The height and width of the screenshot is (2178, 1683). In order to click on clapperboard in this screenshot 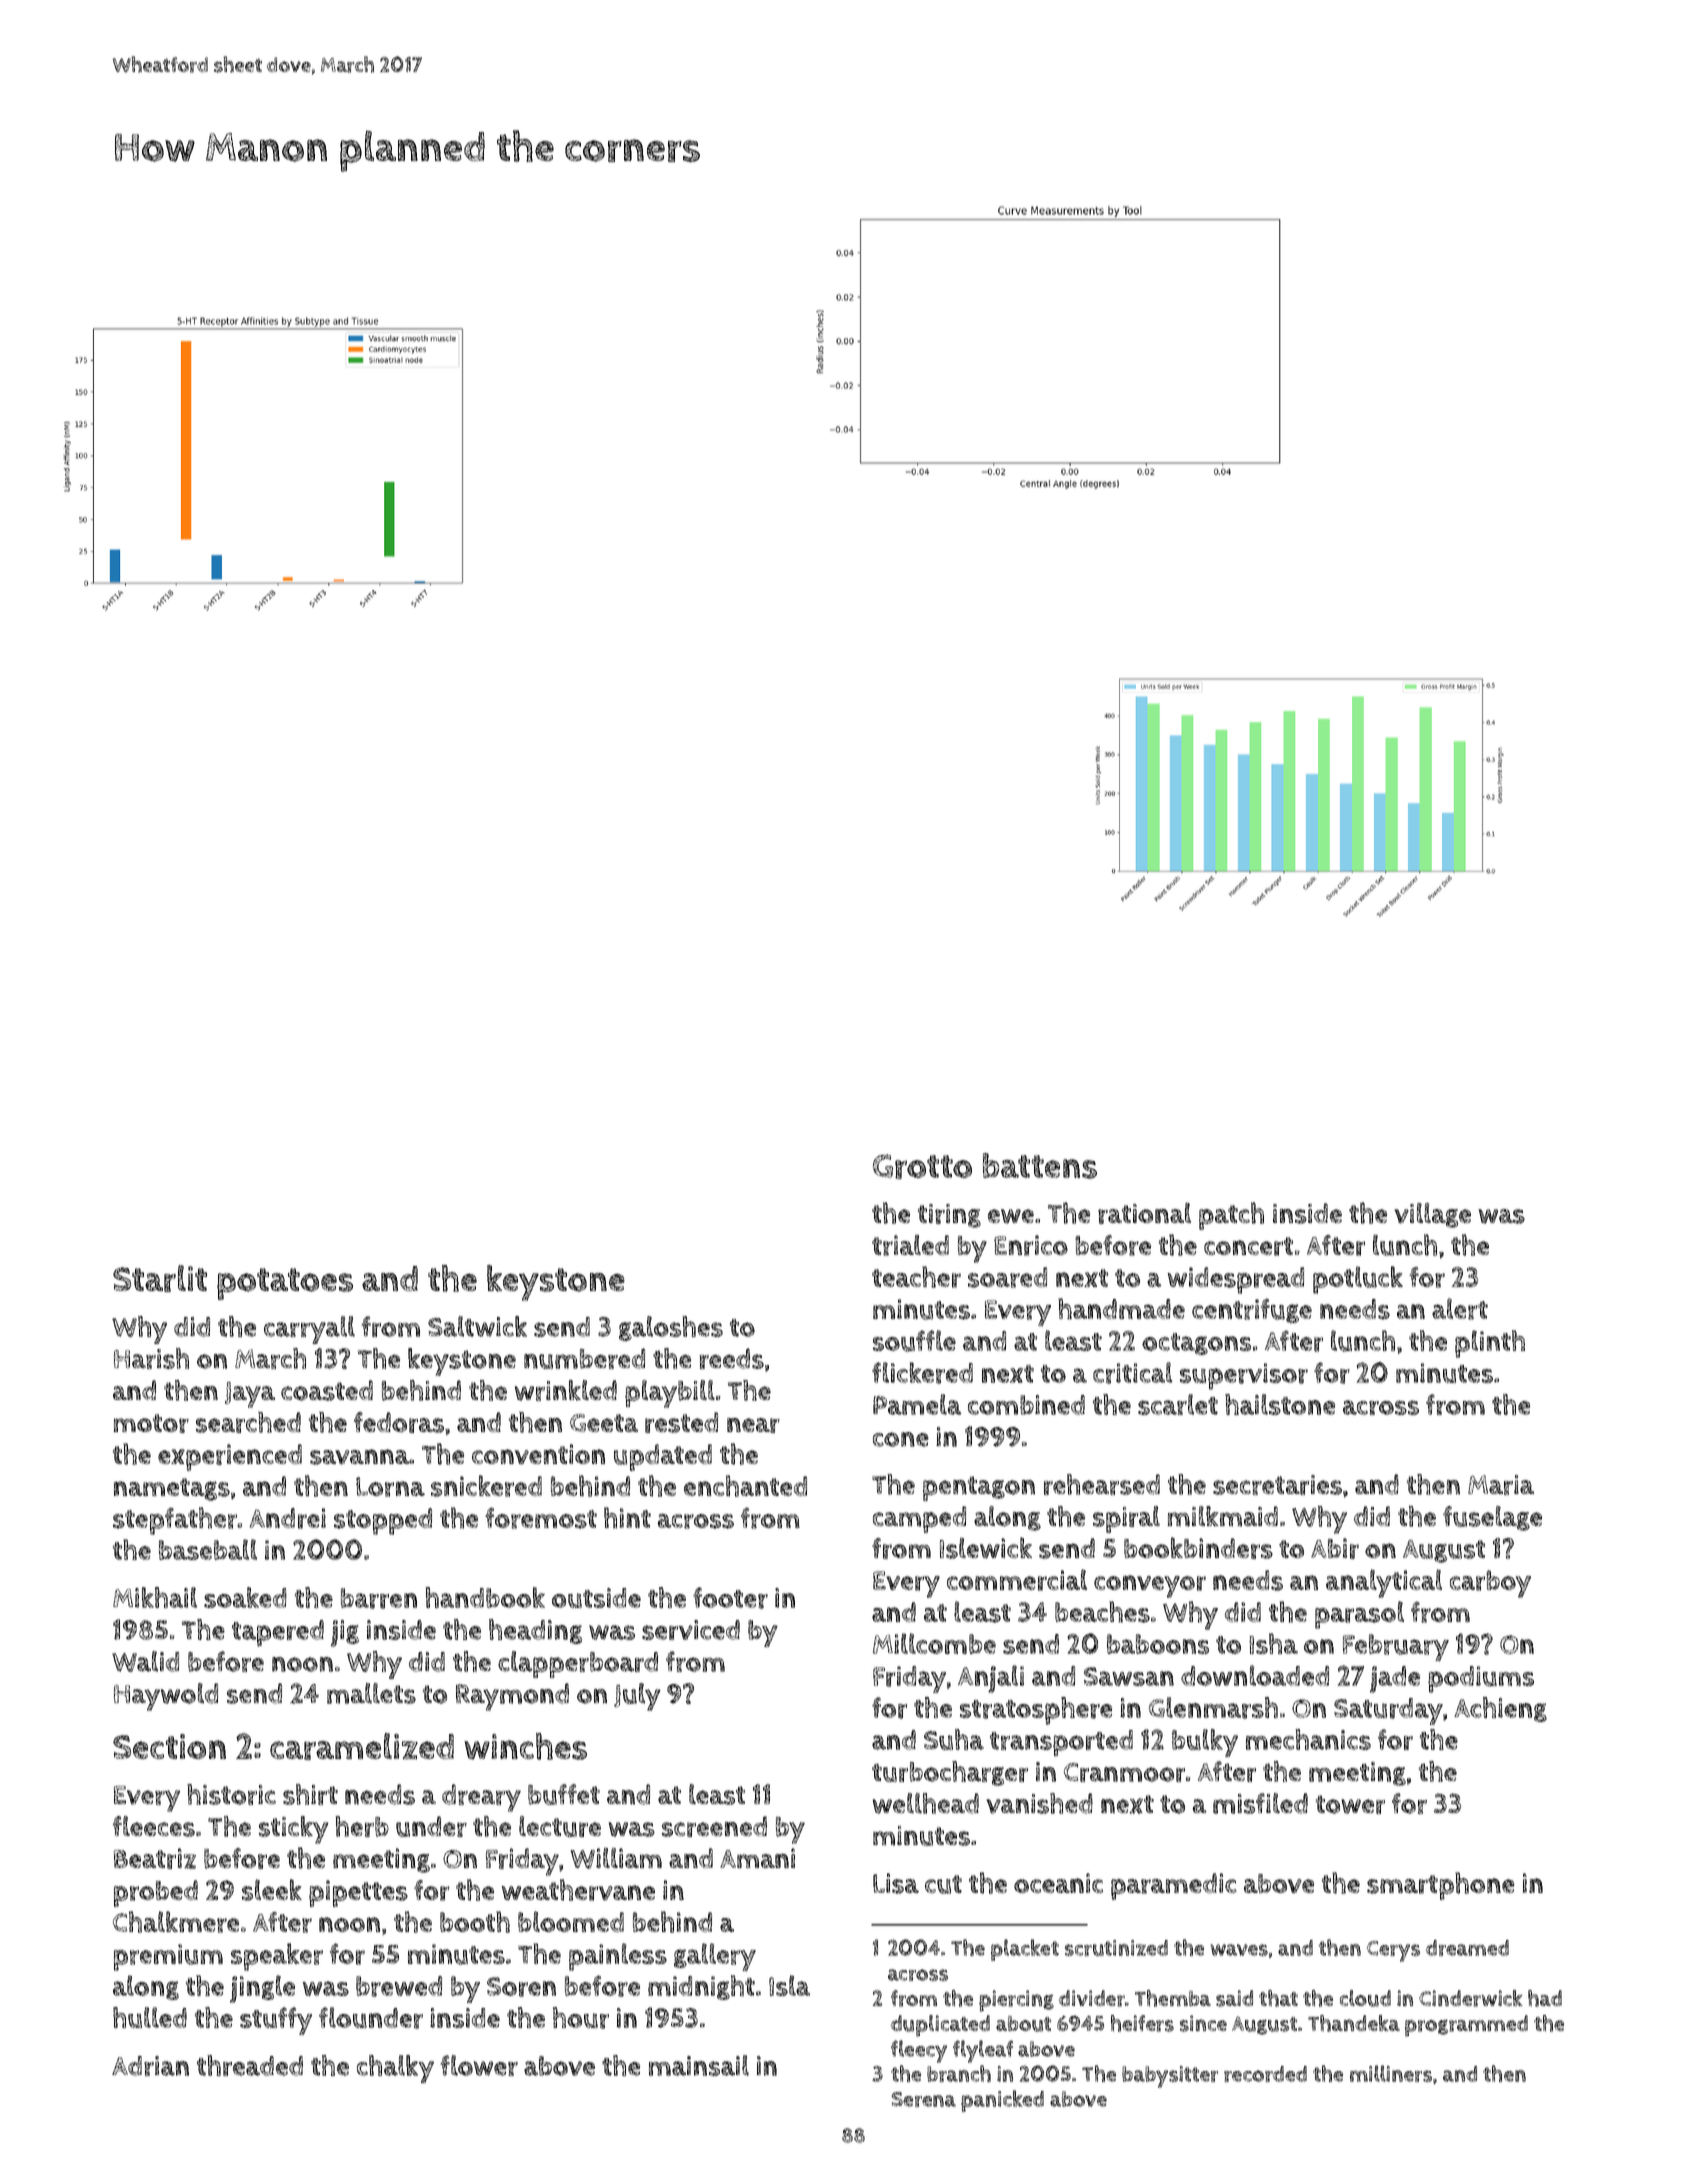, I will do `click(578, 1664)`.
